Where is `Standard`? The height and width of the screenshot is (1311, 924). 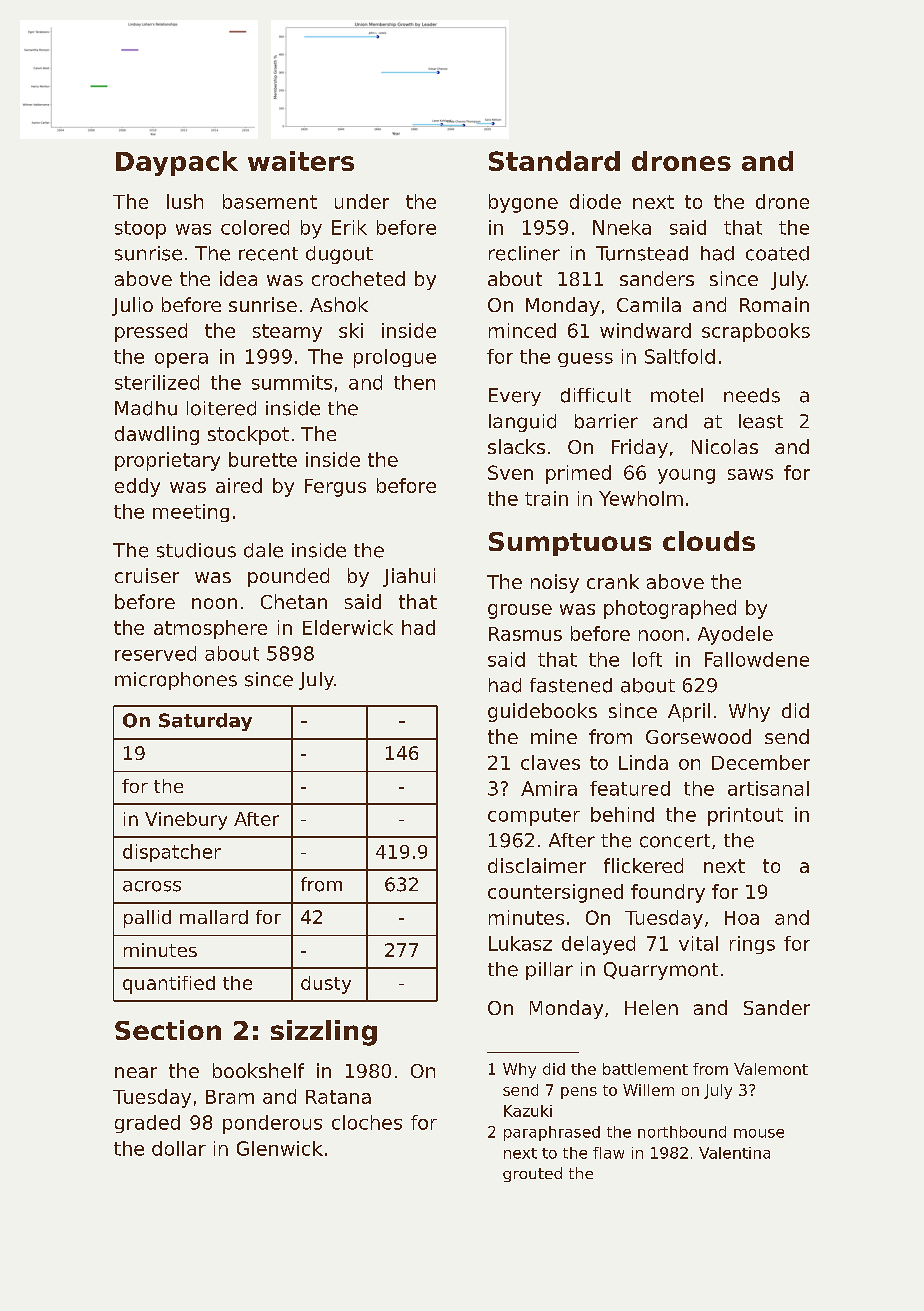 Standard is located at coordinates (554, 161).
